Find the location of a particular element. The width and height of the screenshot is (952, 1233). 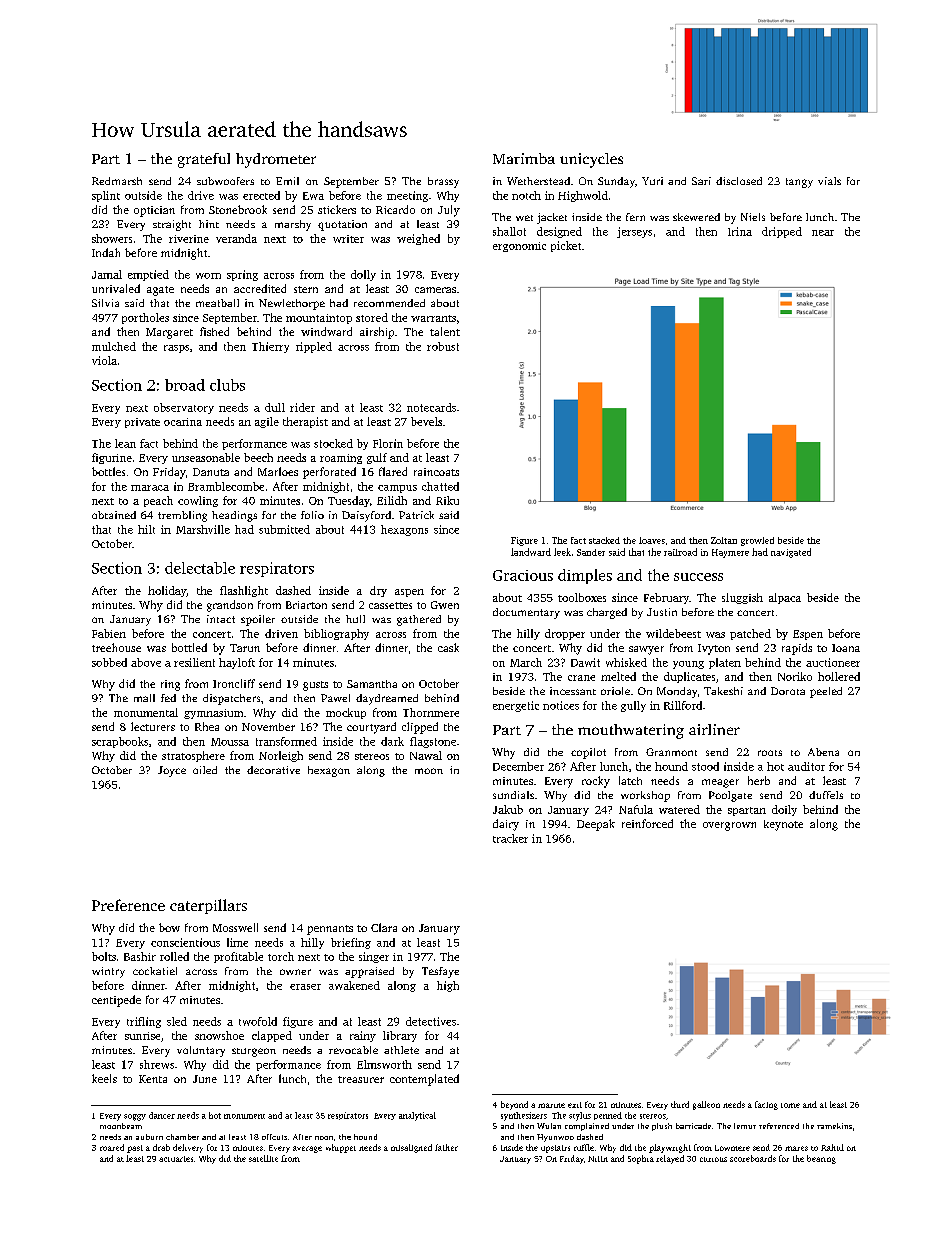

keynote is located at coordinates (783, 825).
